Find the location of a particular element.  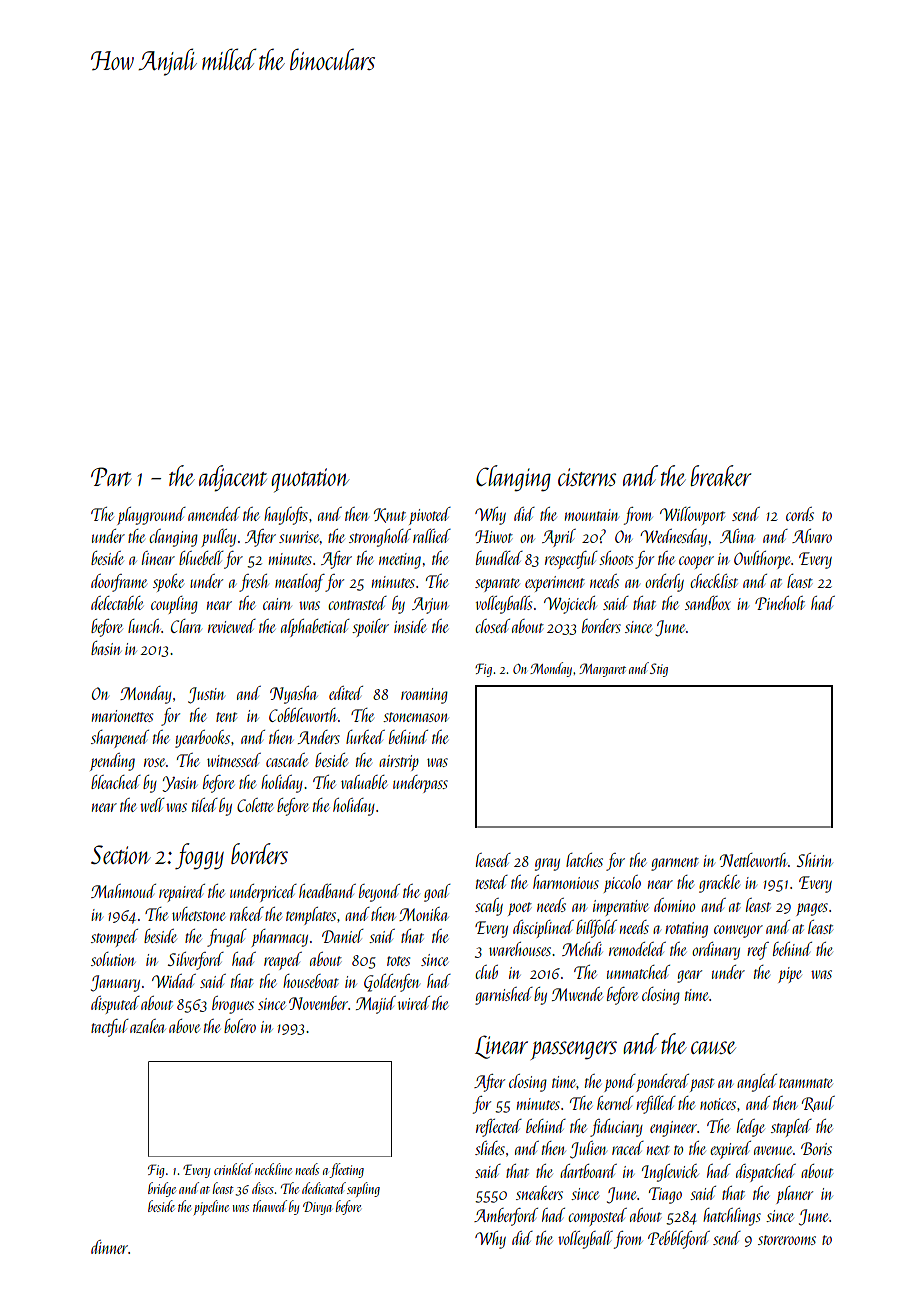

cords is located at coordinates (800, 514).
